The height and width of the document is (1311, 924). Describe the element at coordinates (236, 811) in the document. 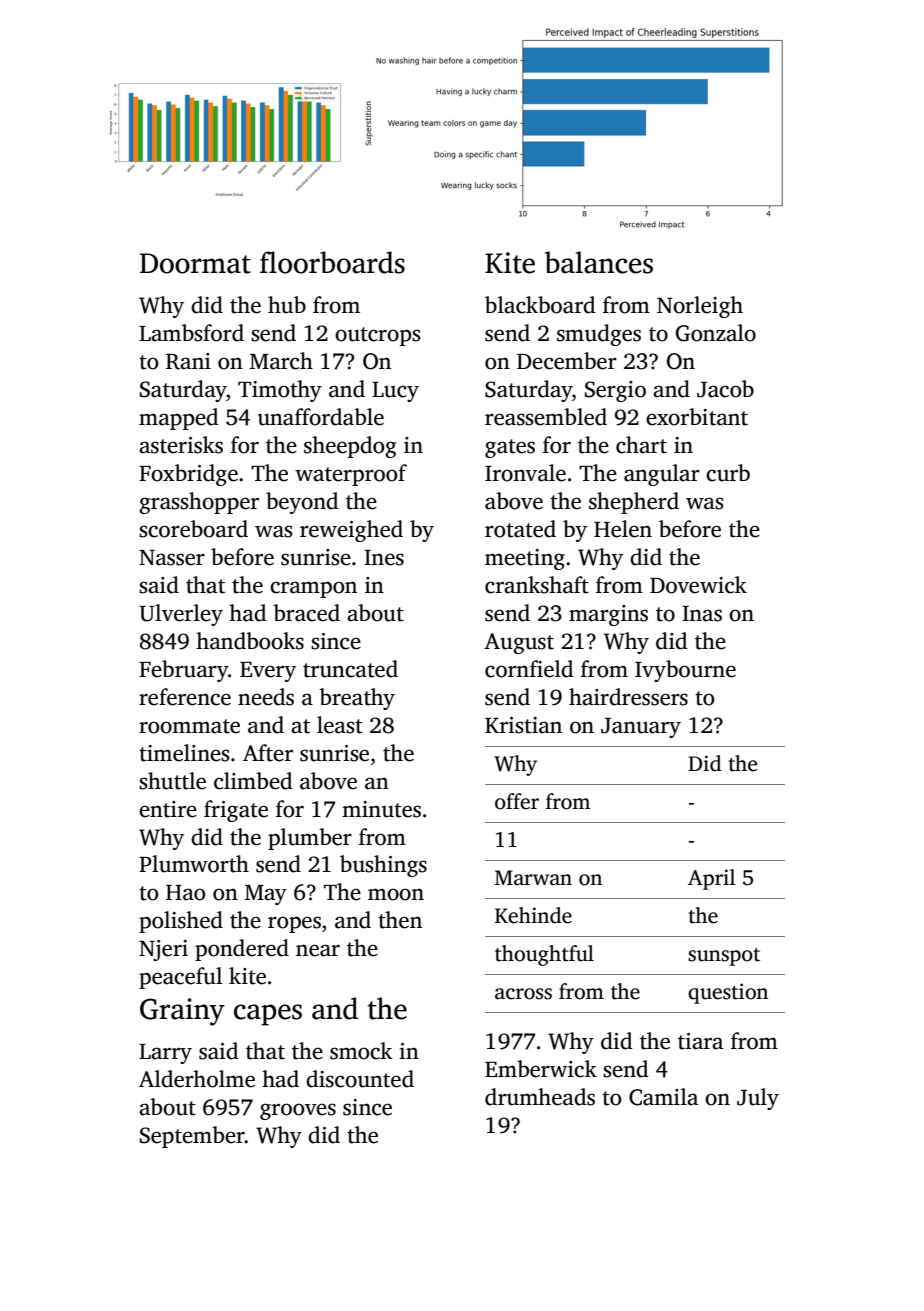

I see `frigate` at that location.
